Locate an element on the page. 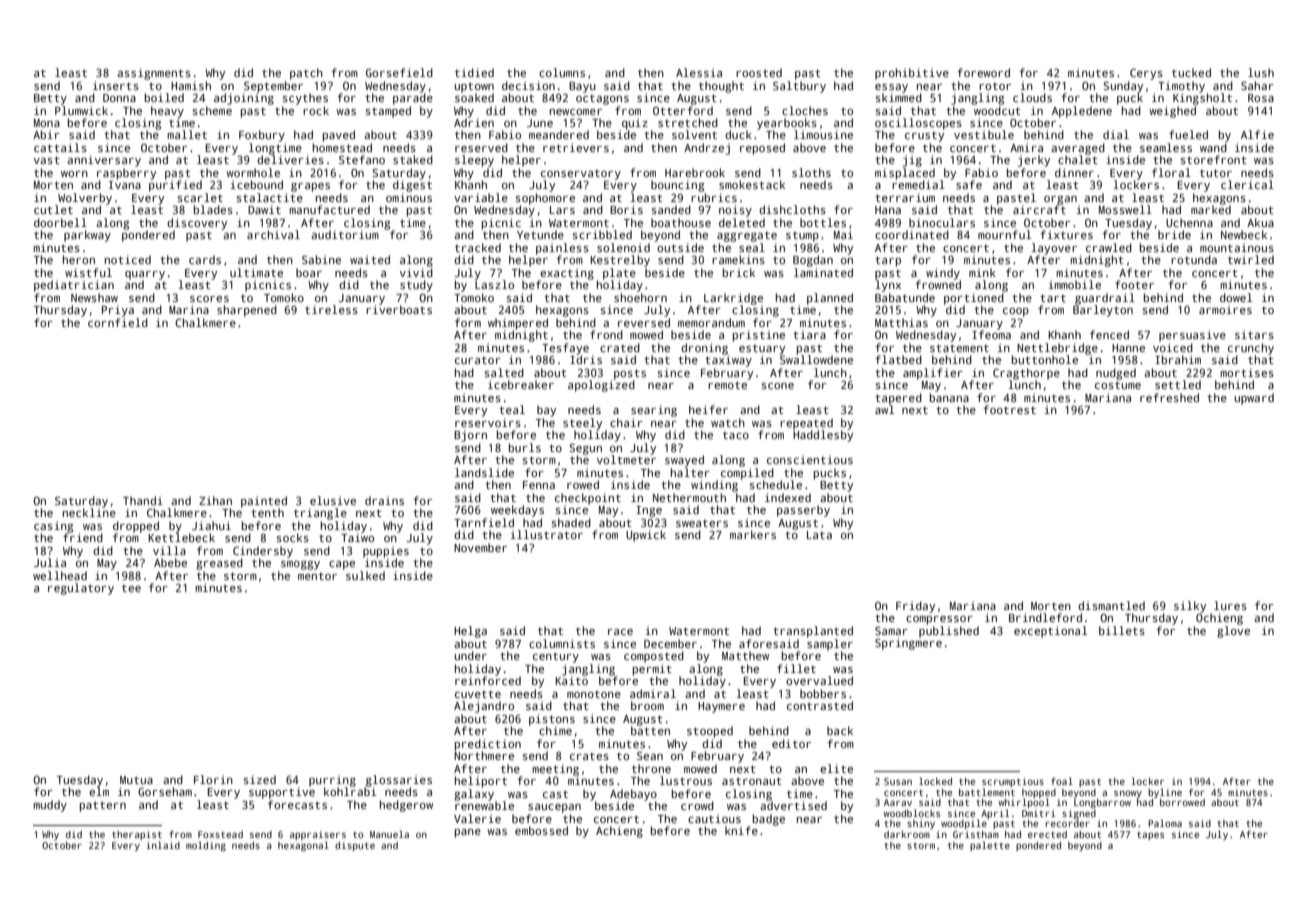 Image resolution: width=1308 pixels, height=924 pixels. markers is located at coordinates (753, 534).
